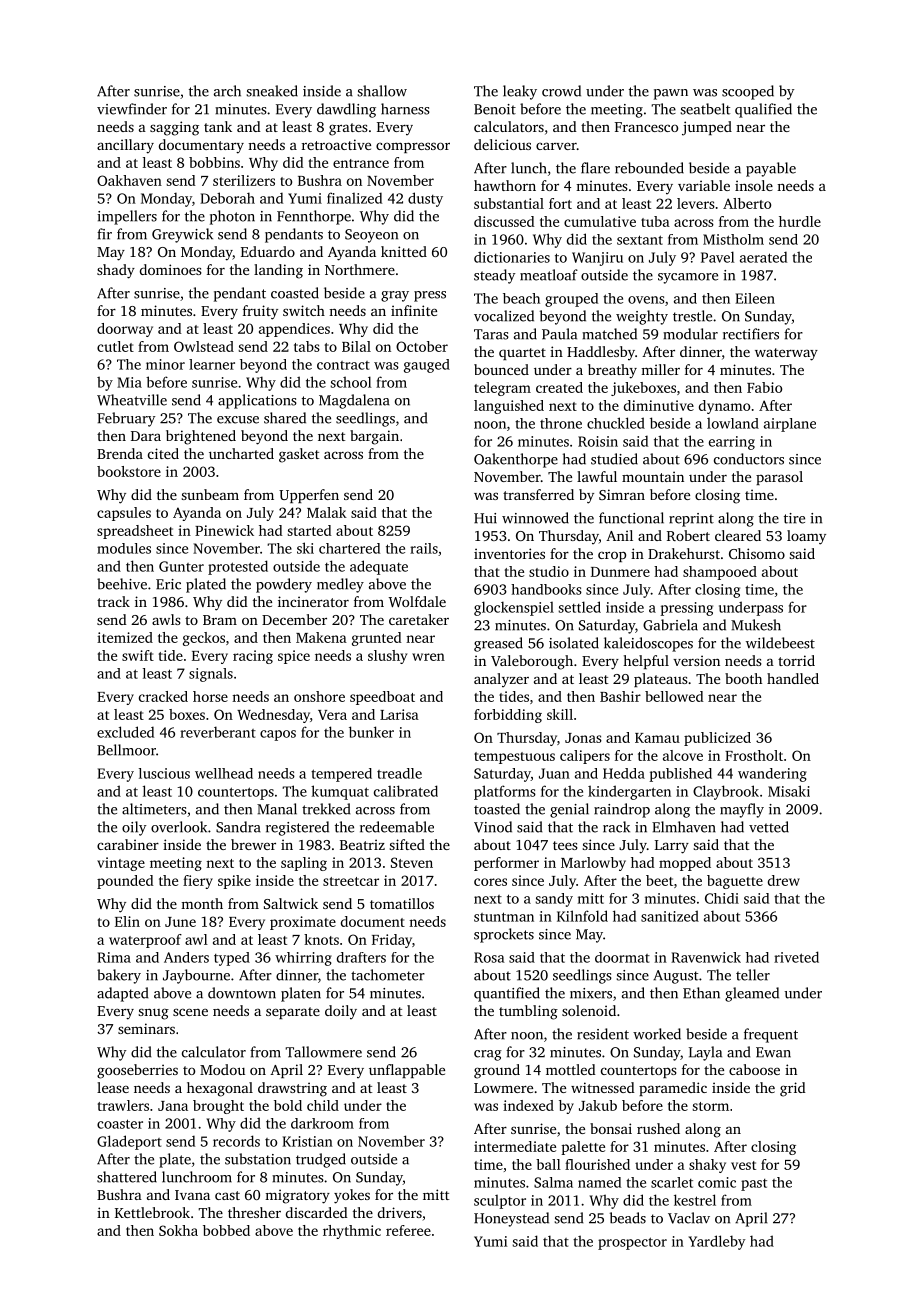 The width and height of the screenshot is (924, 1308). What do you see at coordinates (516, 460) in the screenshot?
I see `Oakenthorpe` at bounding box center [516, 460].
